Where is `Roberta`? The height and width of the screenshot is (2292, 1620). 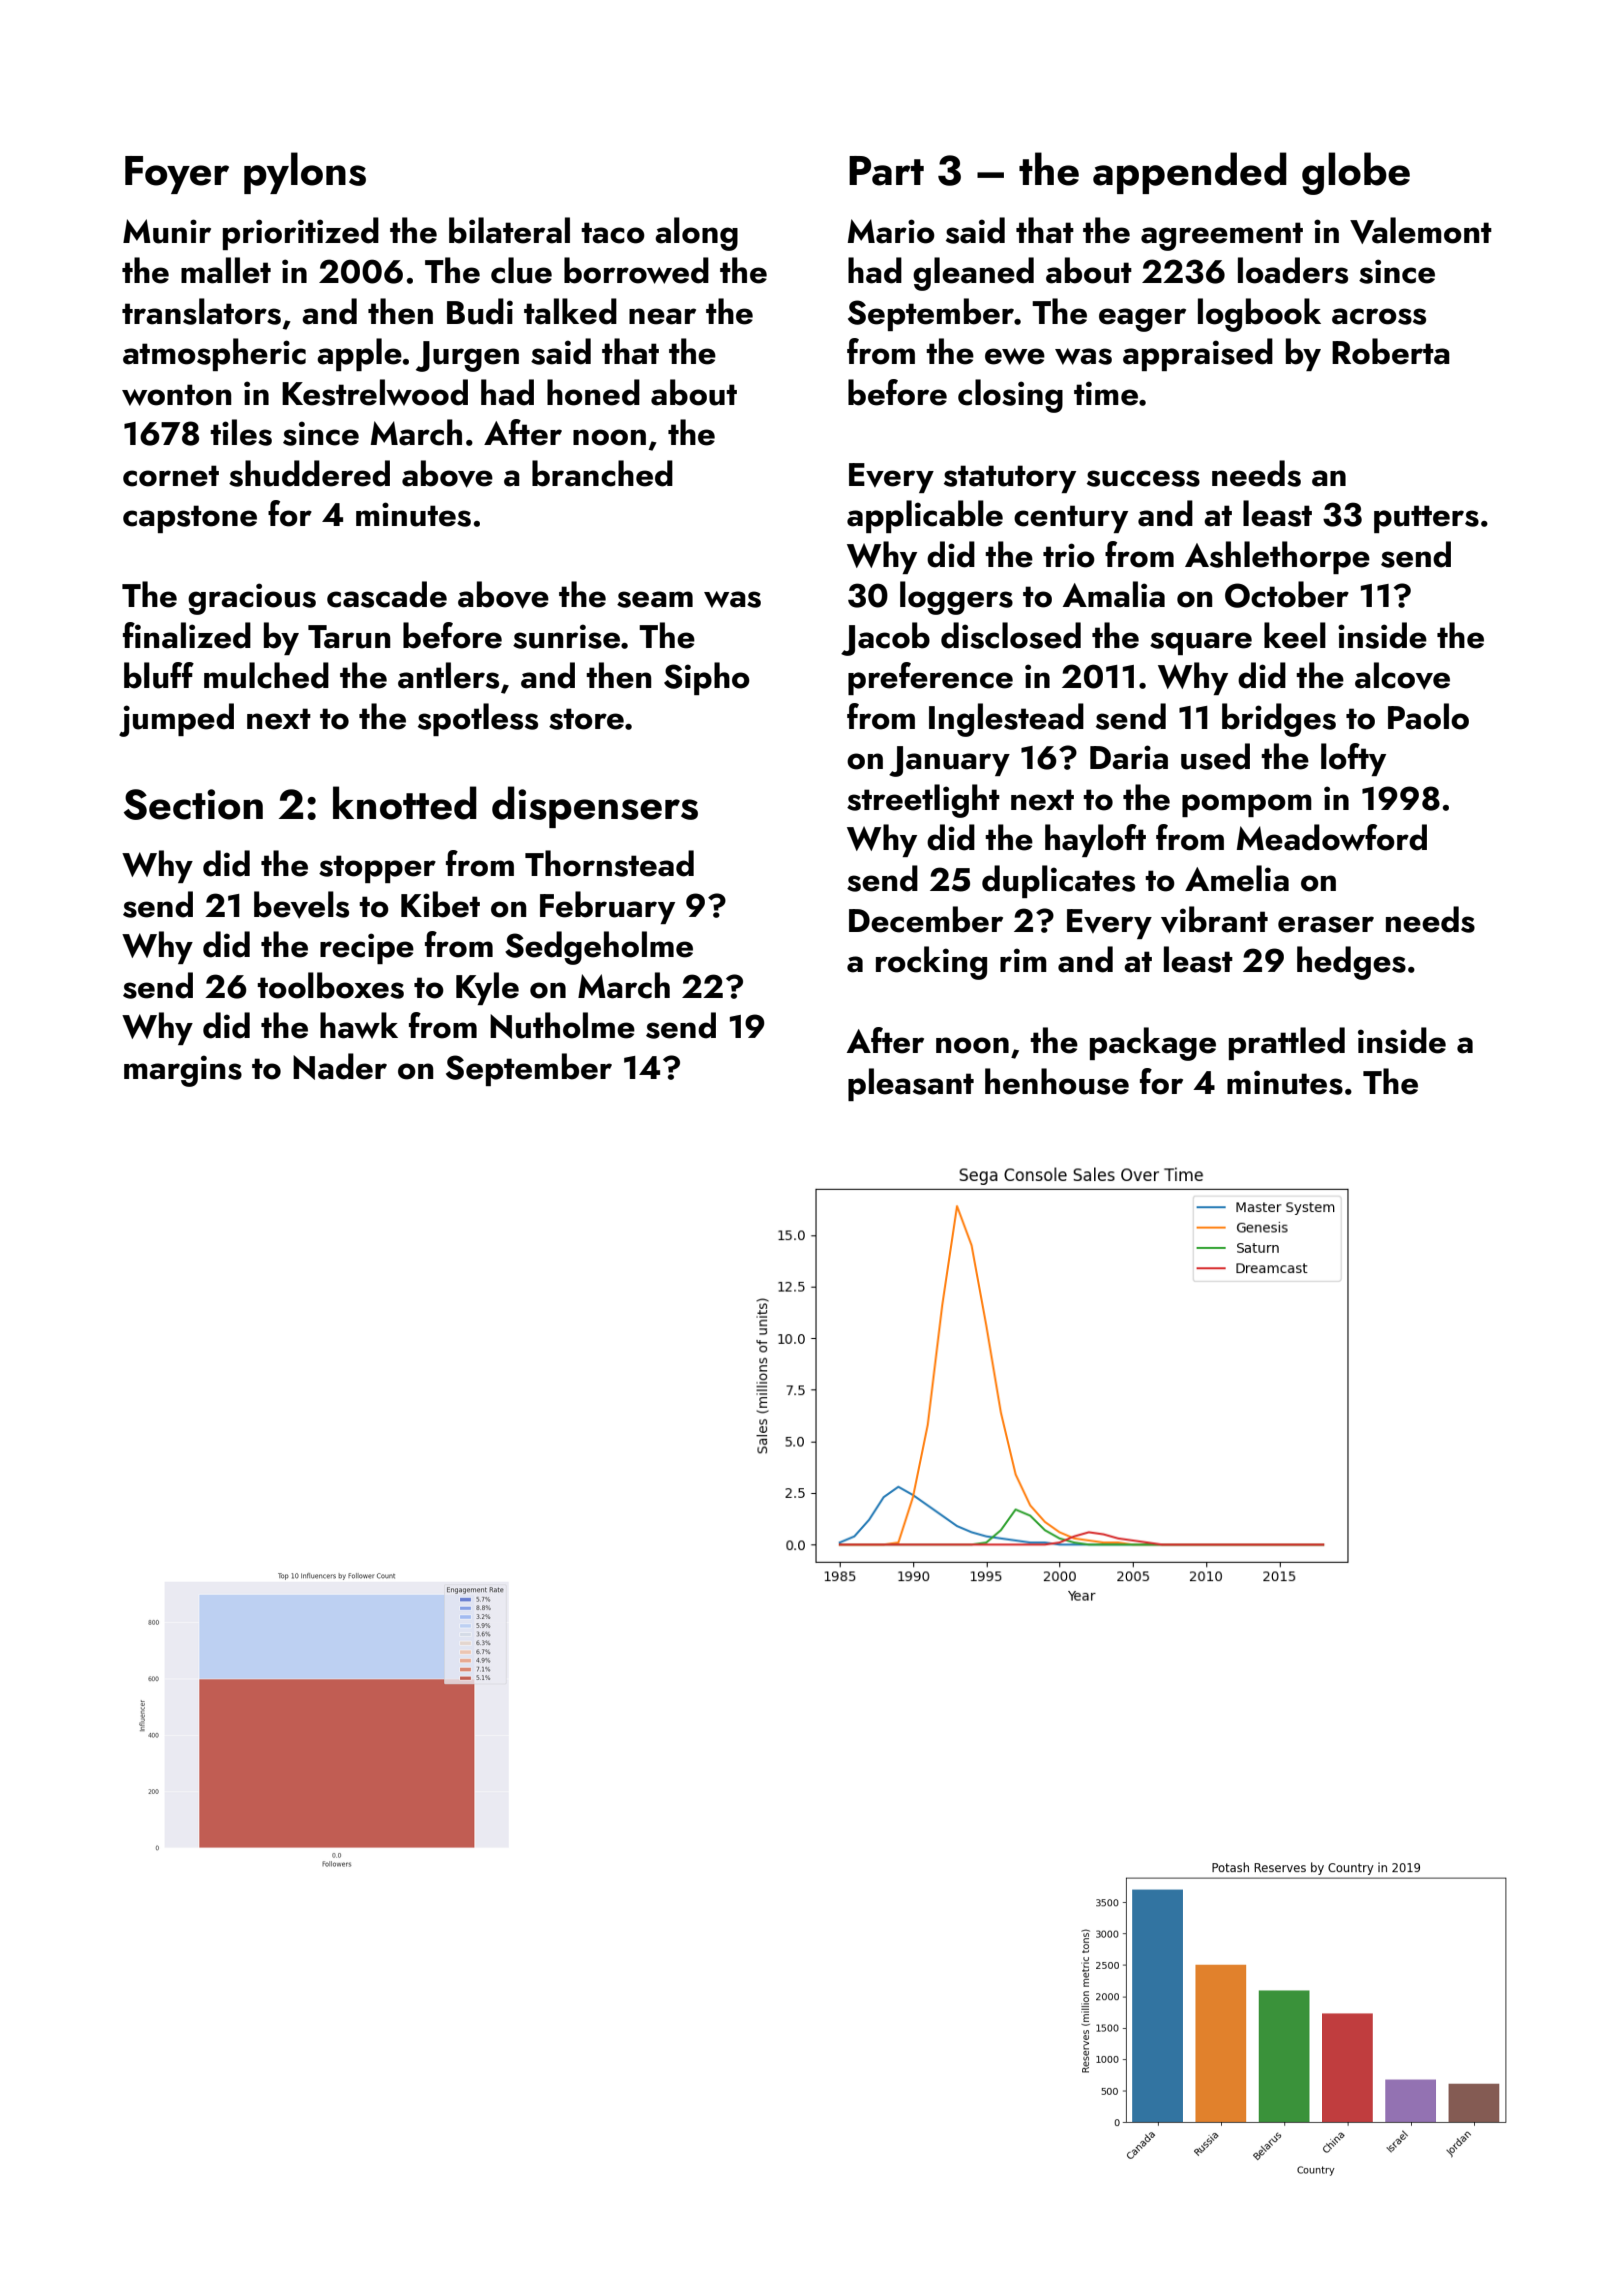
Roberta is located at coordinates (1391, 351).
